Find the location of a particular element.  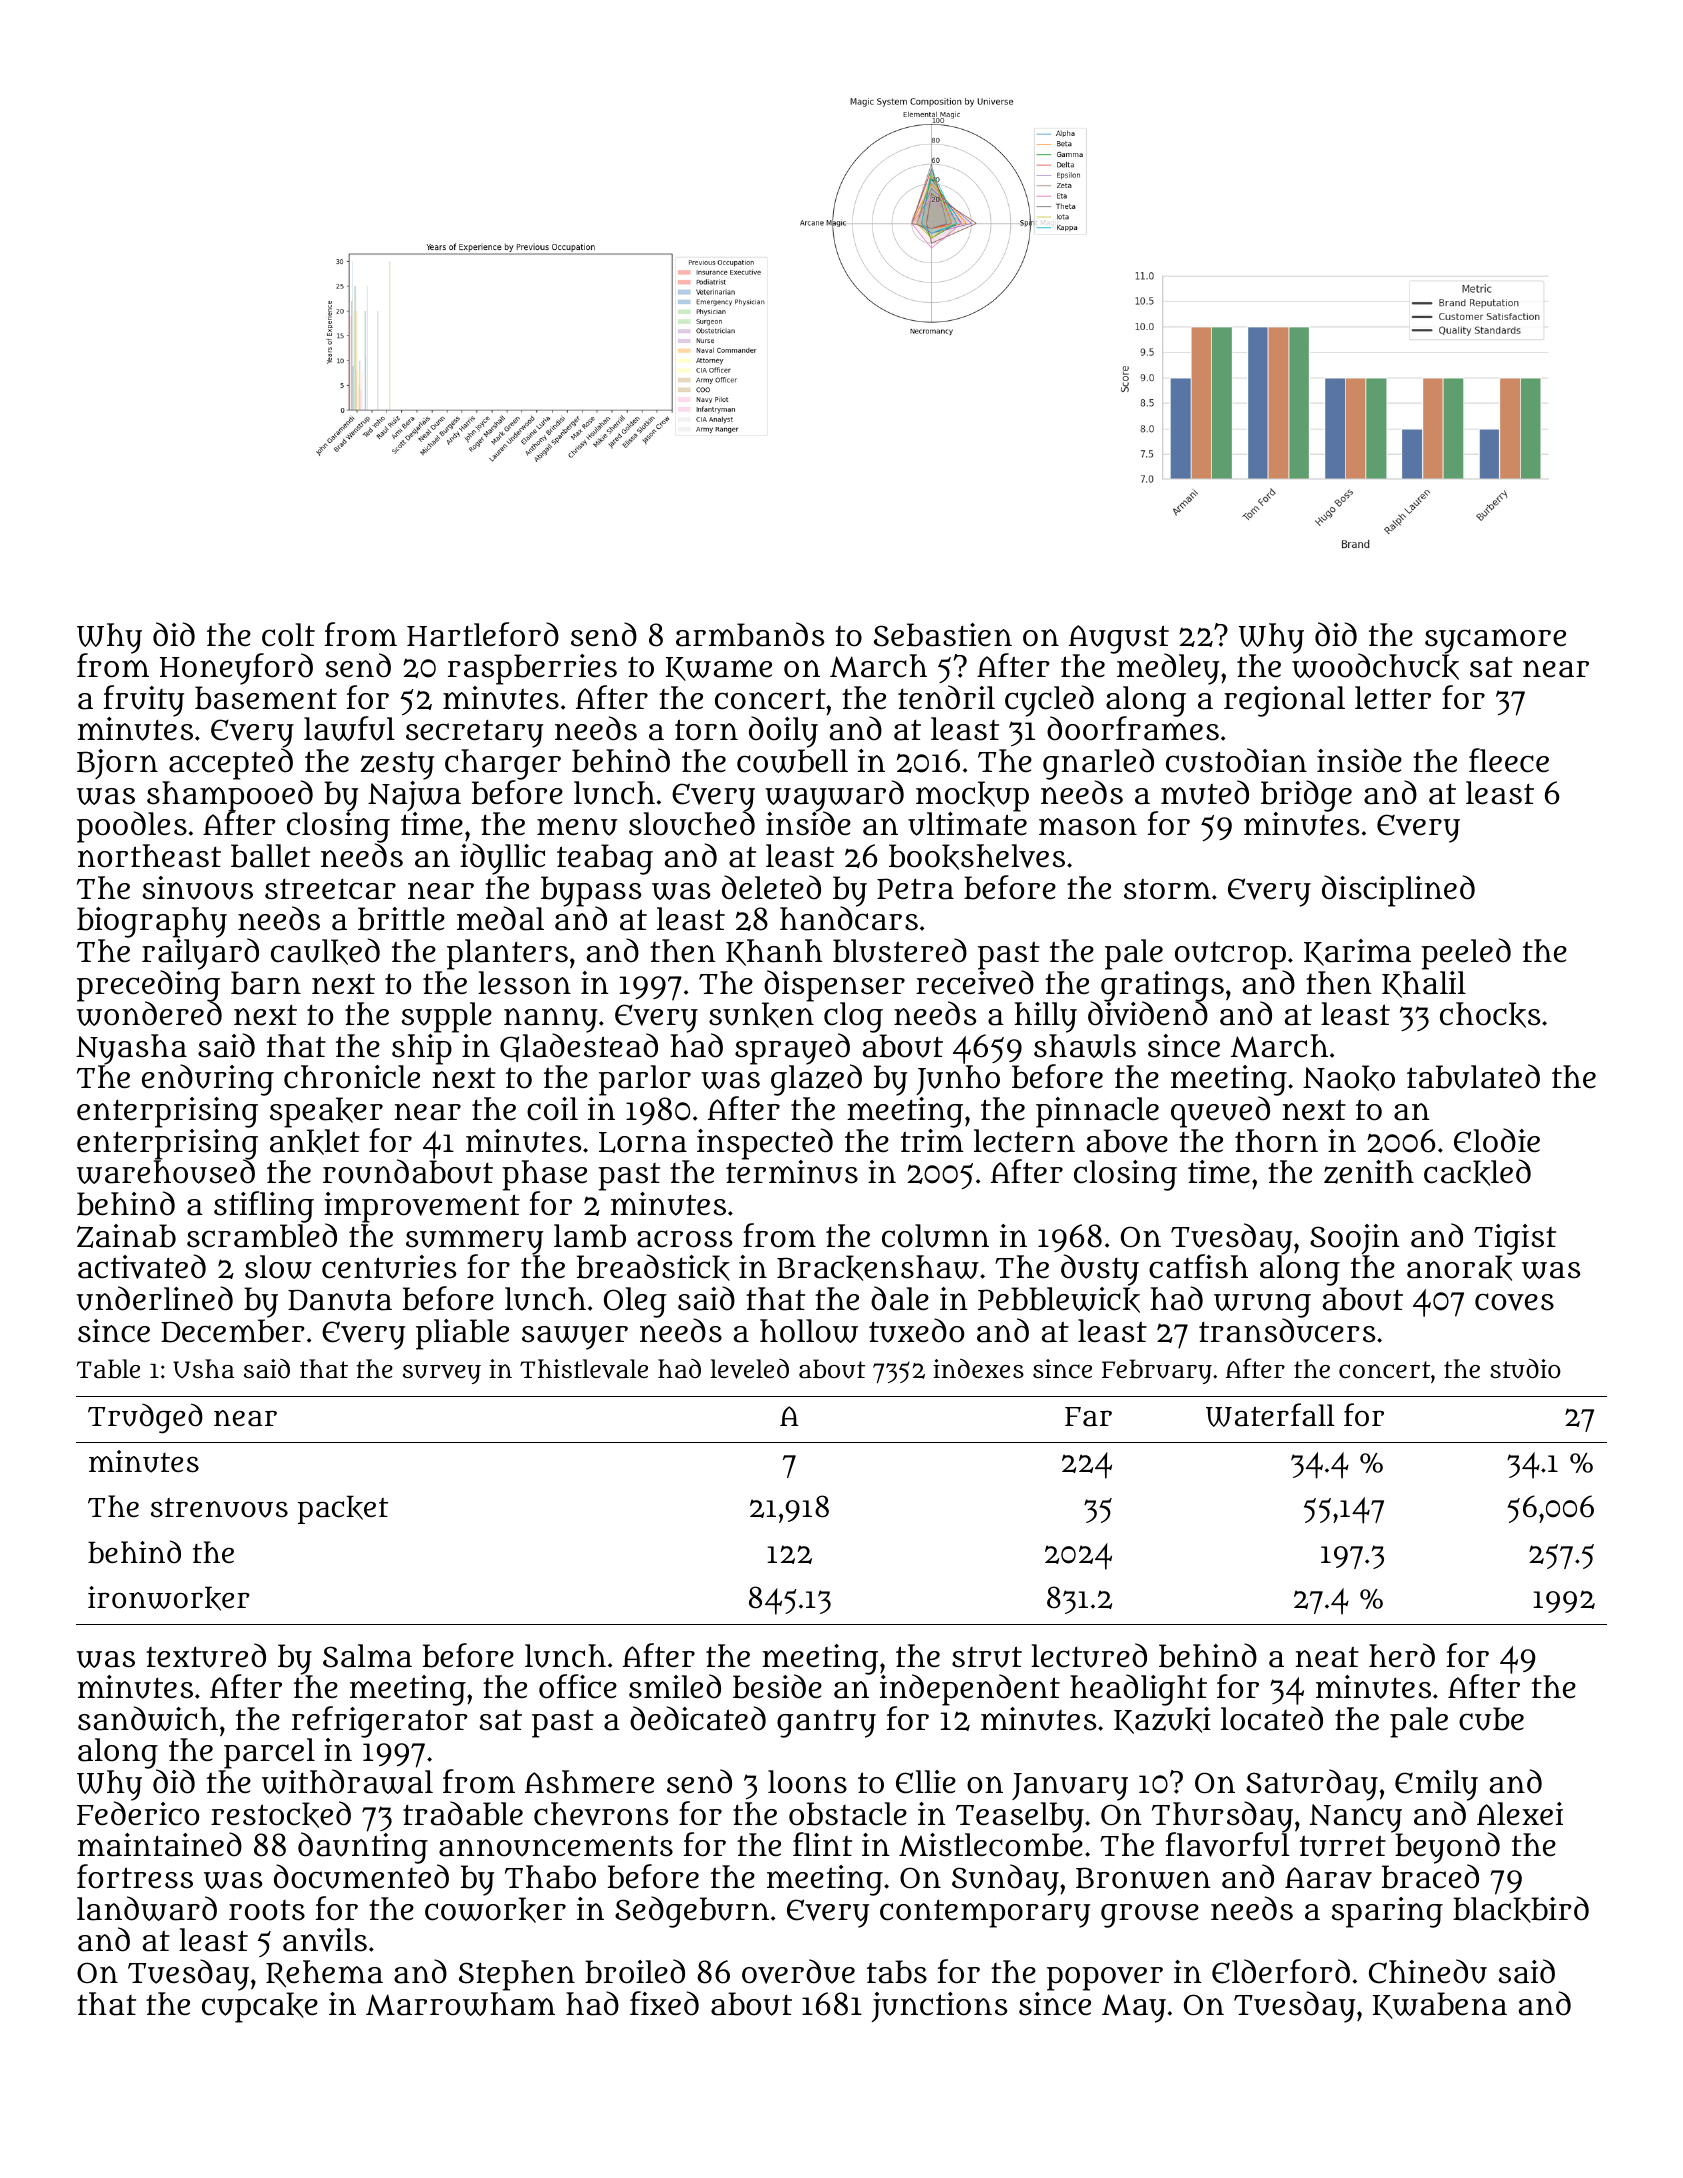

cycled is located at coordinates (1049, 701).
